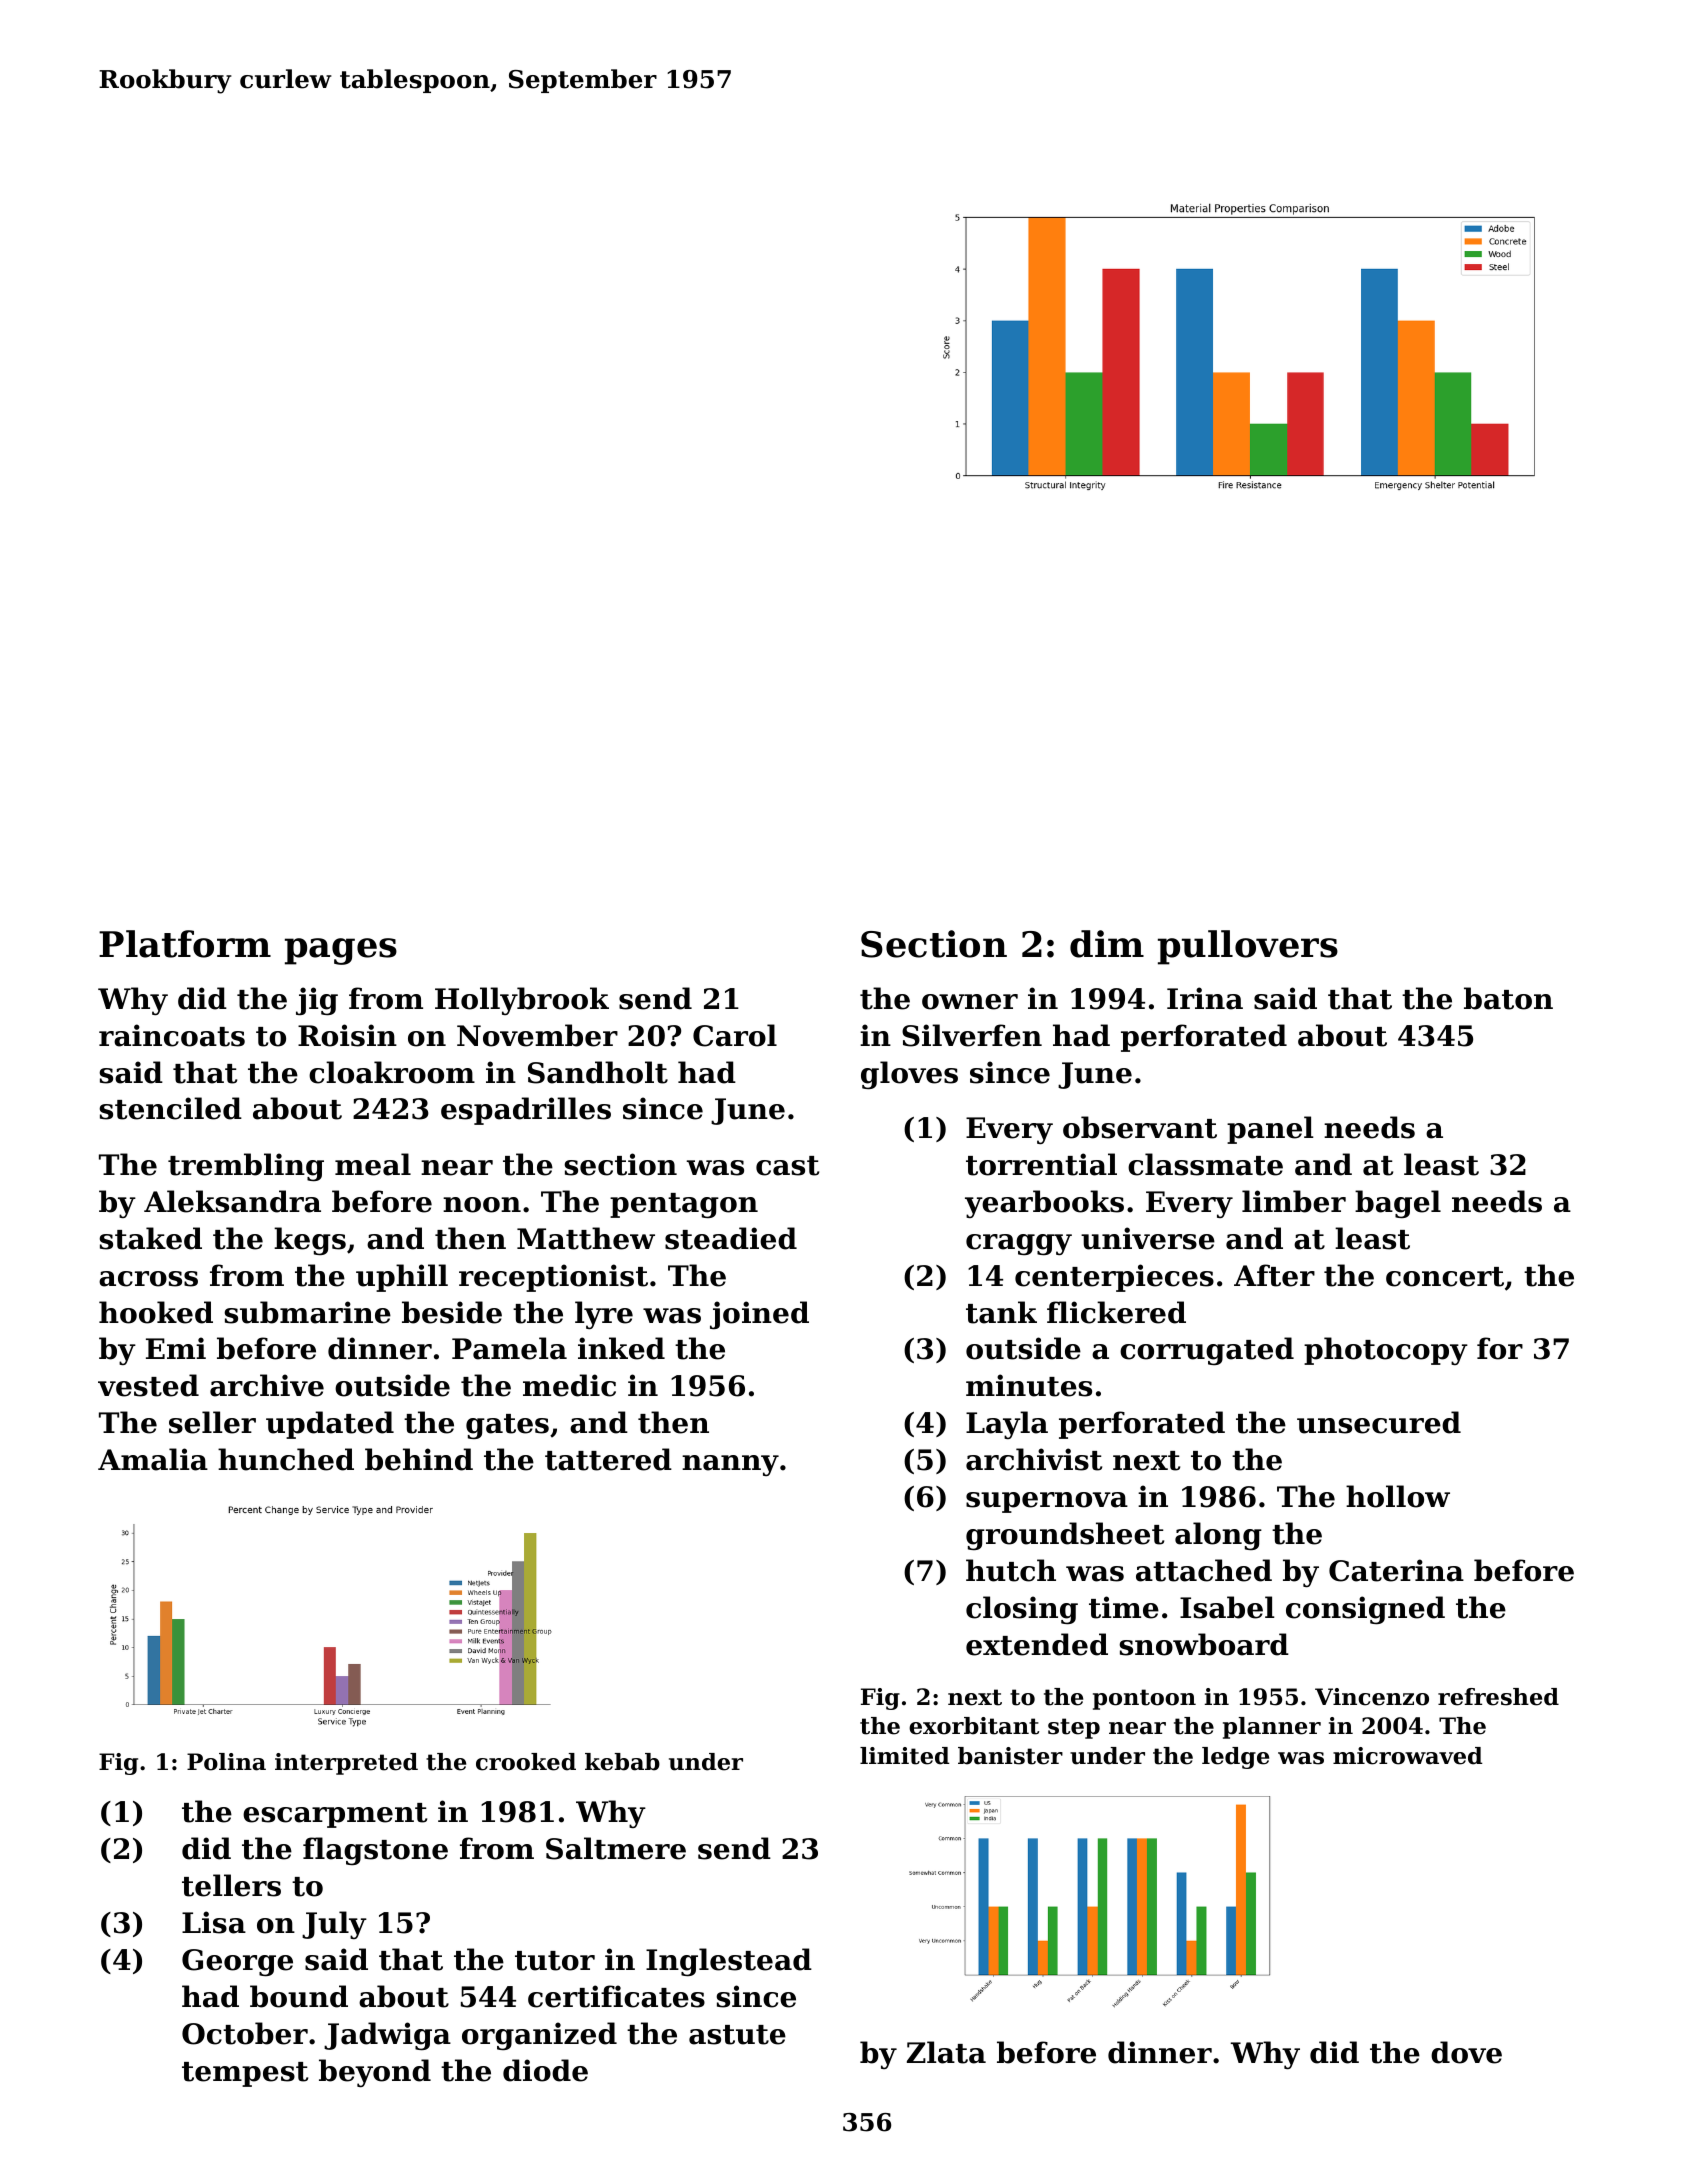  Describe the element at coordinates (1107, 944) in the page. I see `dim` at that location.
